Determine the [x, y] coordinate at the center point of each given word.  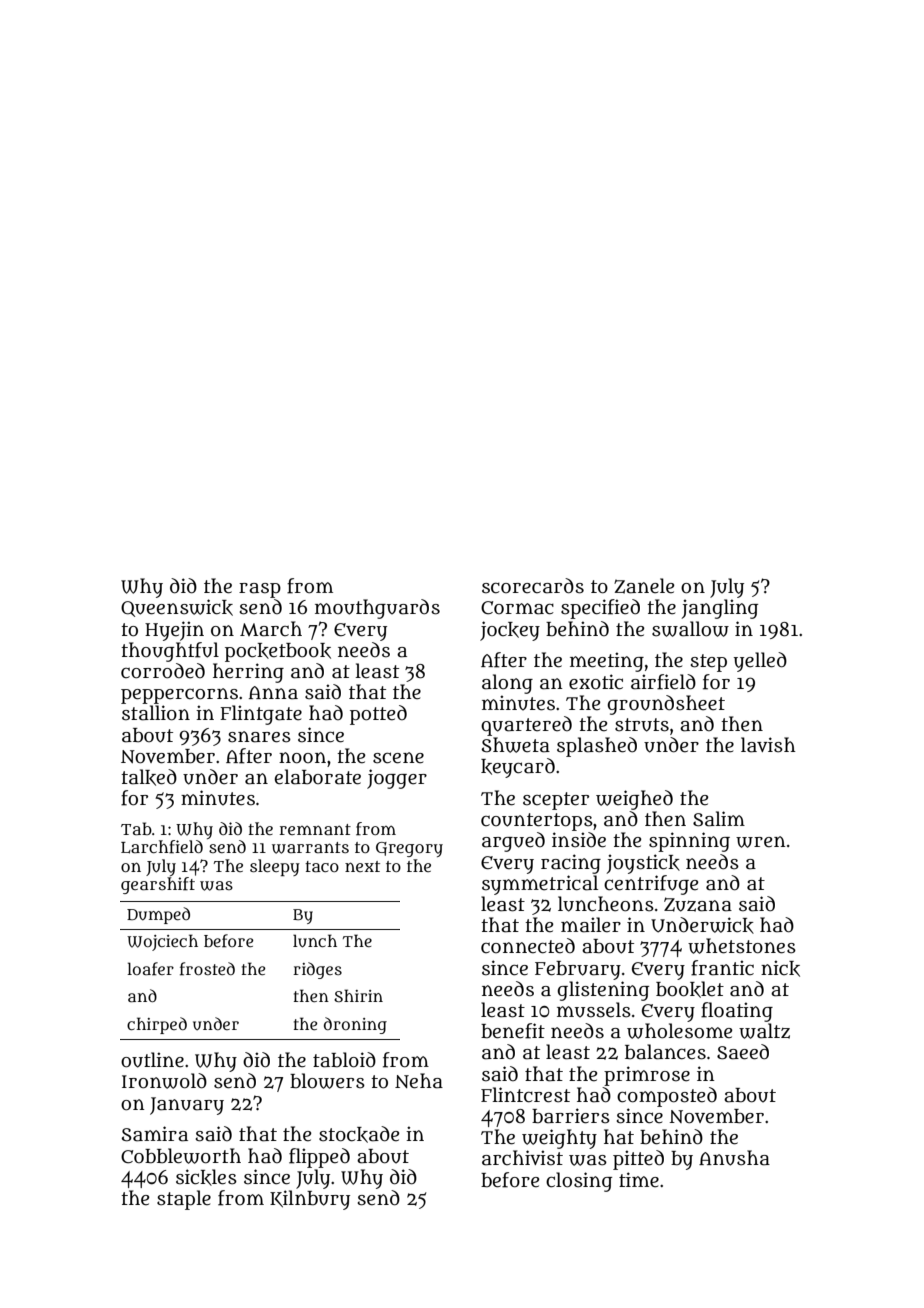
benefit [513, 1031]
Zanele [644, 586]
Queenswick [177, 608]
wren [761, 842]
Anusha [734, 1158]
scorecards [533, 586]
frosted [207, 969]
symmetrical [540, 885]
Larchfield [162, 847]
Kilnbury [310, 1200]
